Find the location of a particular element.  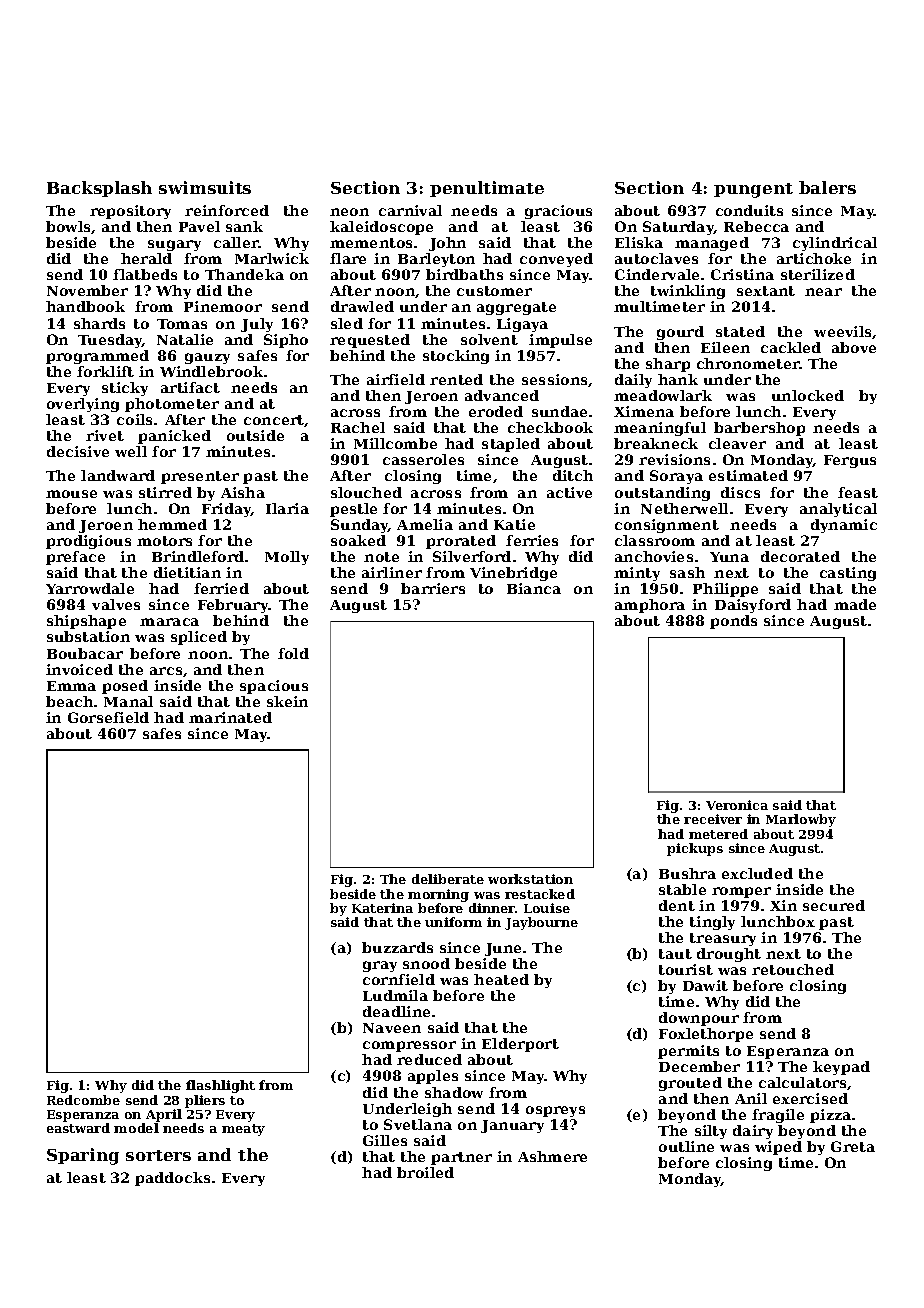

presenter is located at coordinates (200, 477).
